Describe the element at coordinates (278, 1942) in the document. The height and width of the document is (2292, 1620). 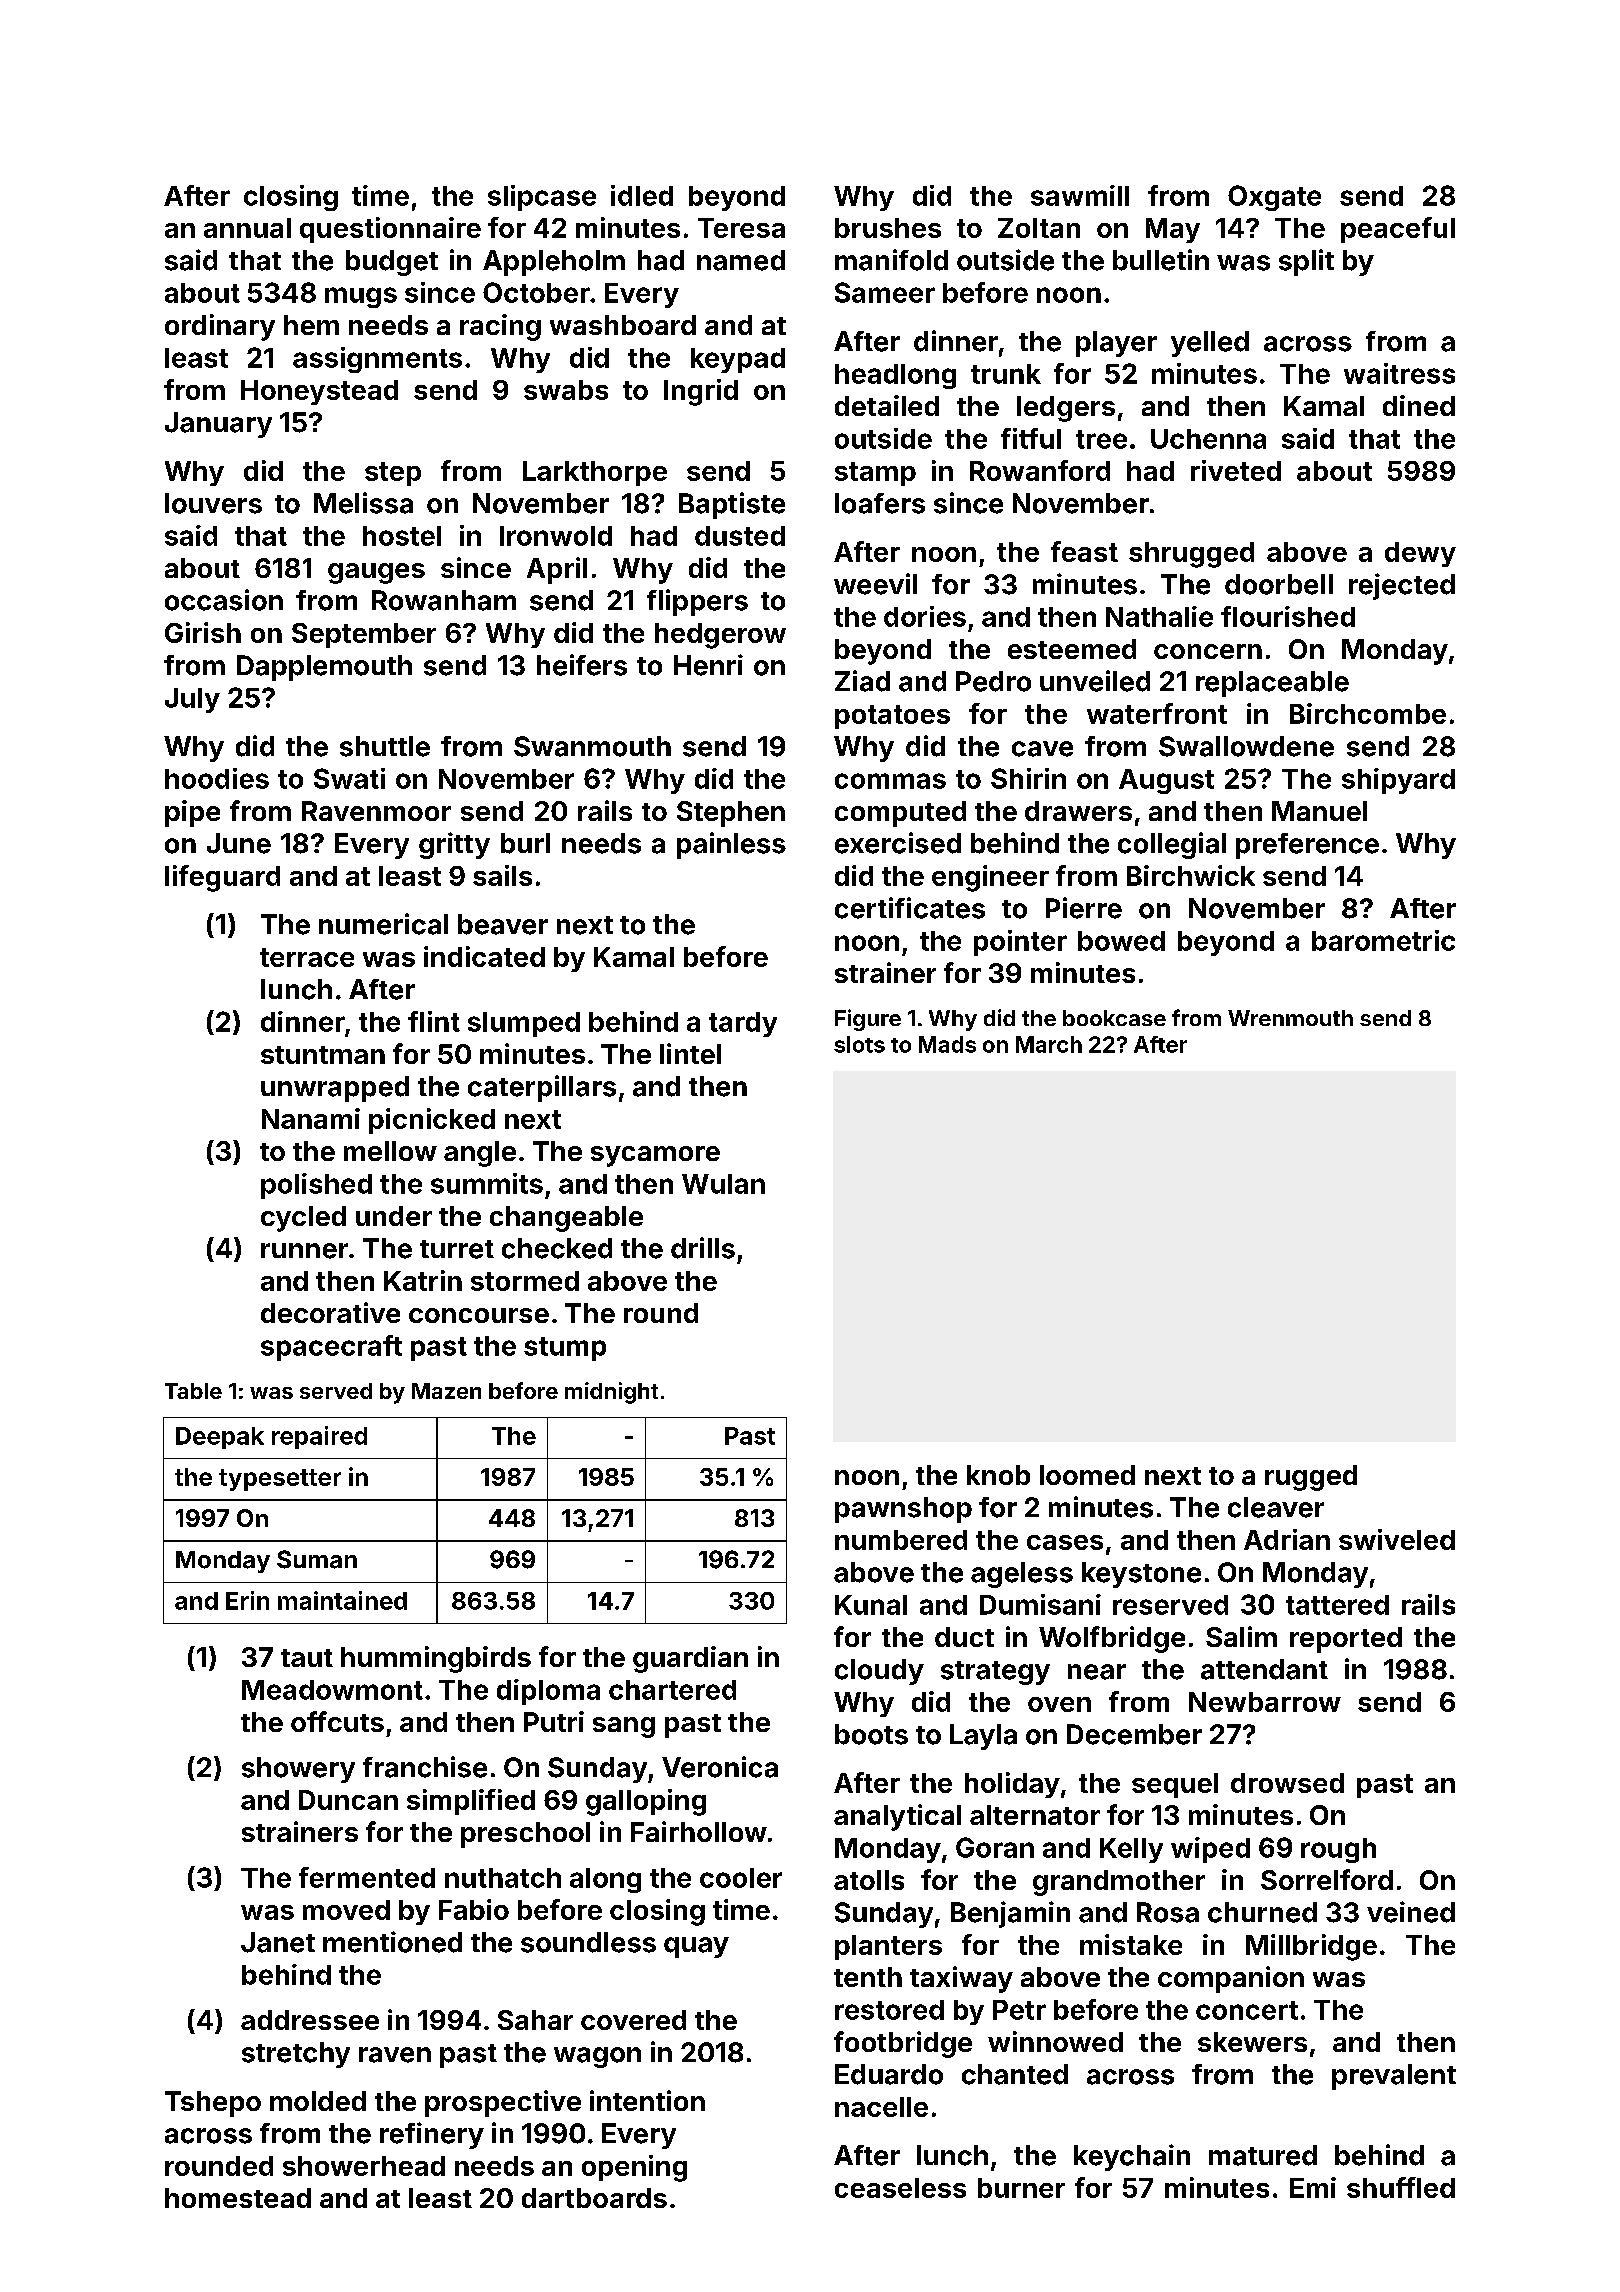
I see `Janet` at that location.
